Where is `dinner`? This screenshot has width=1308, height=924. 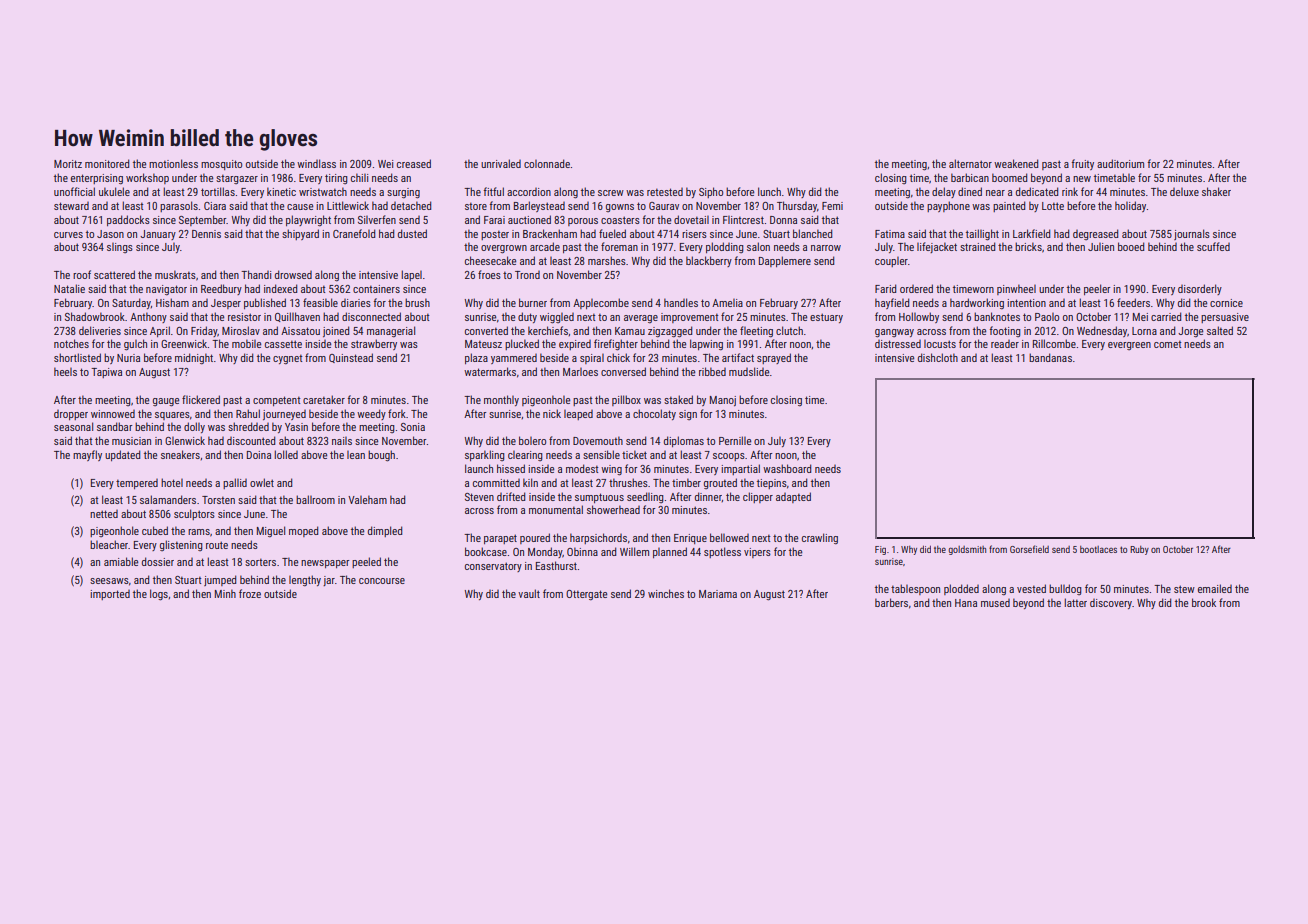 dinner is located at coordinates (708, 497).
